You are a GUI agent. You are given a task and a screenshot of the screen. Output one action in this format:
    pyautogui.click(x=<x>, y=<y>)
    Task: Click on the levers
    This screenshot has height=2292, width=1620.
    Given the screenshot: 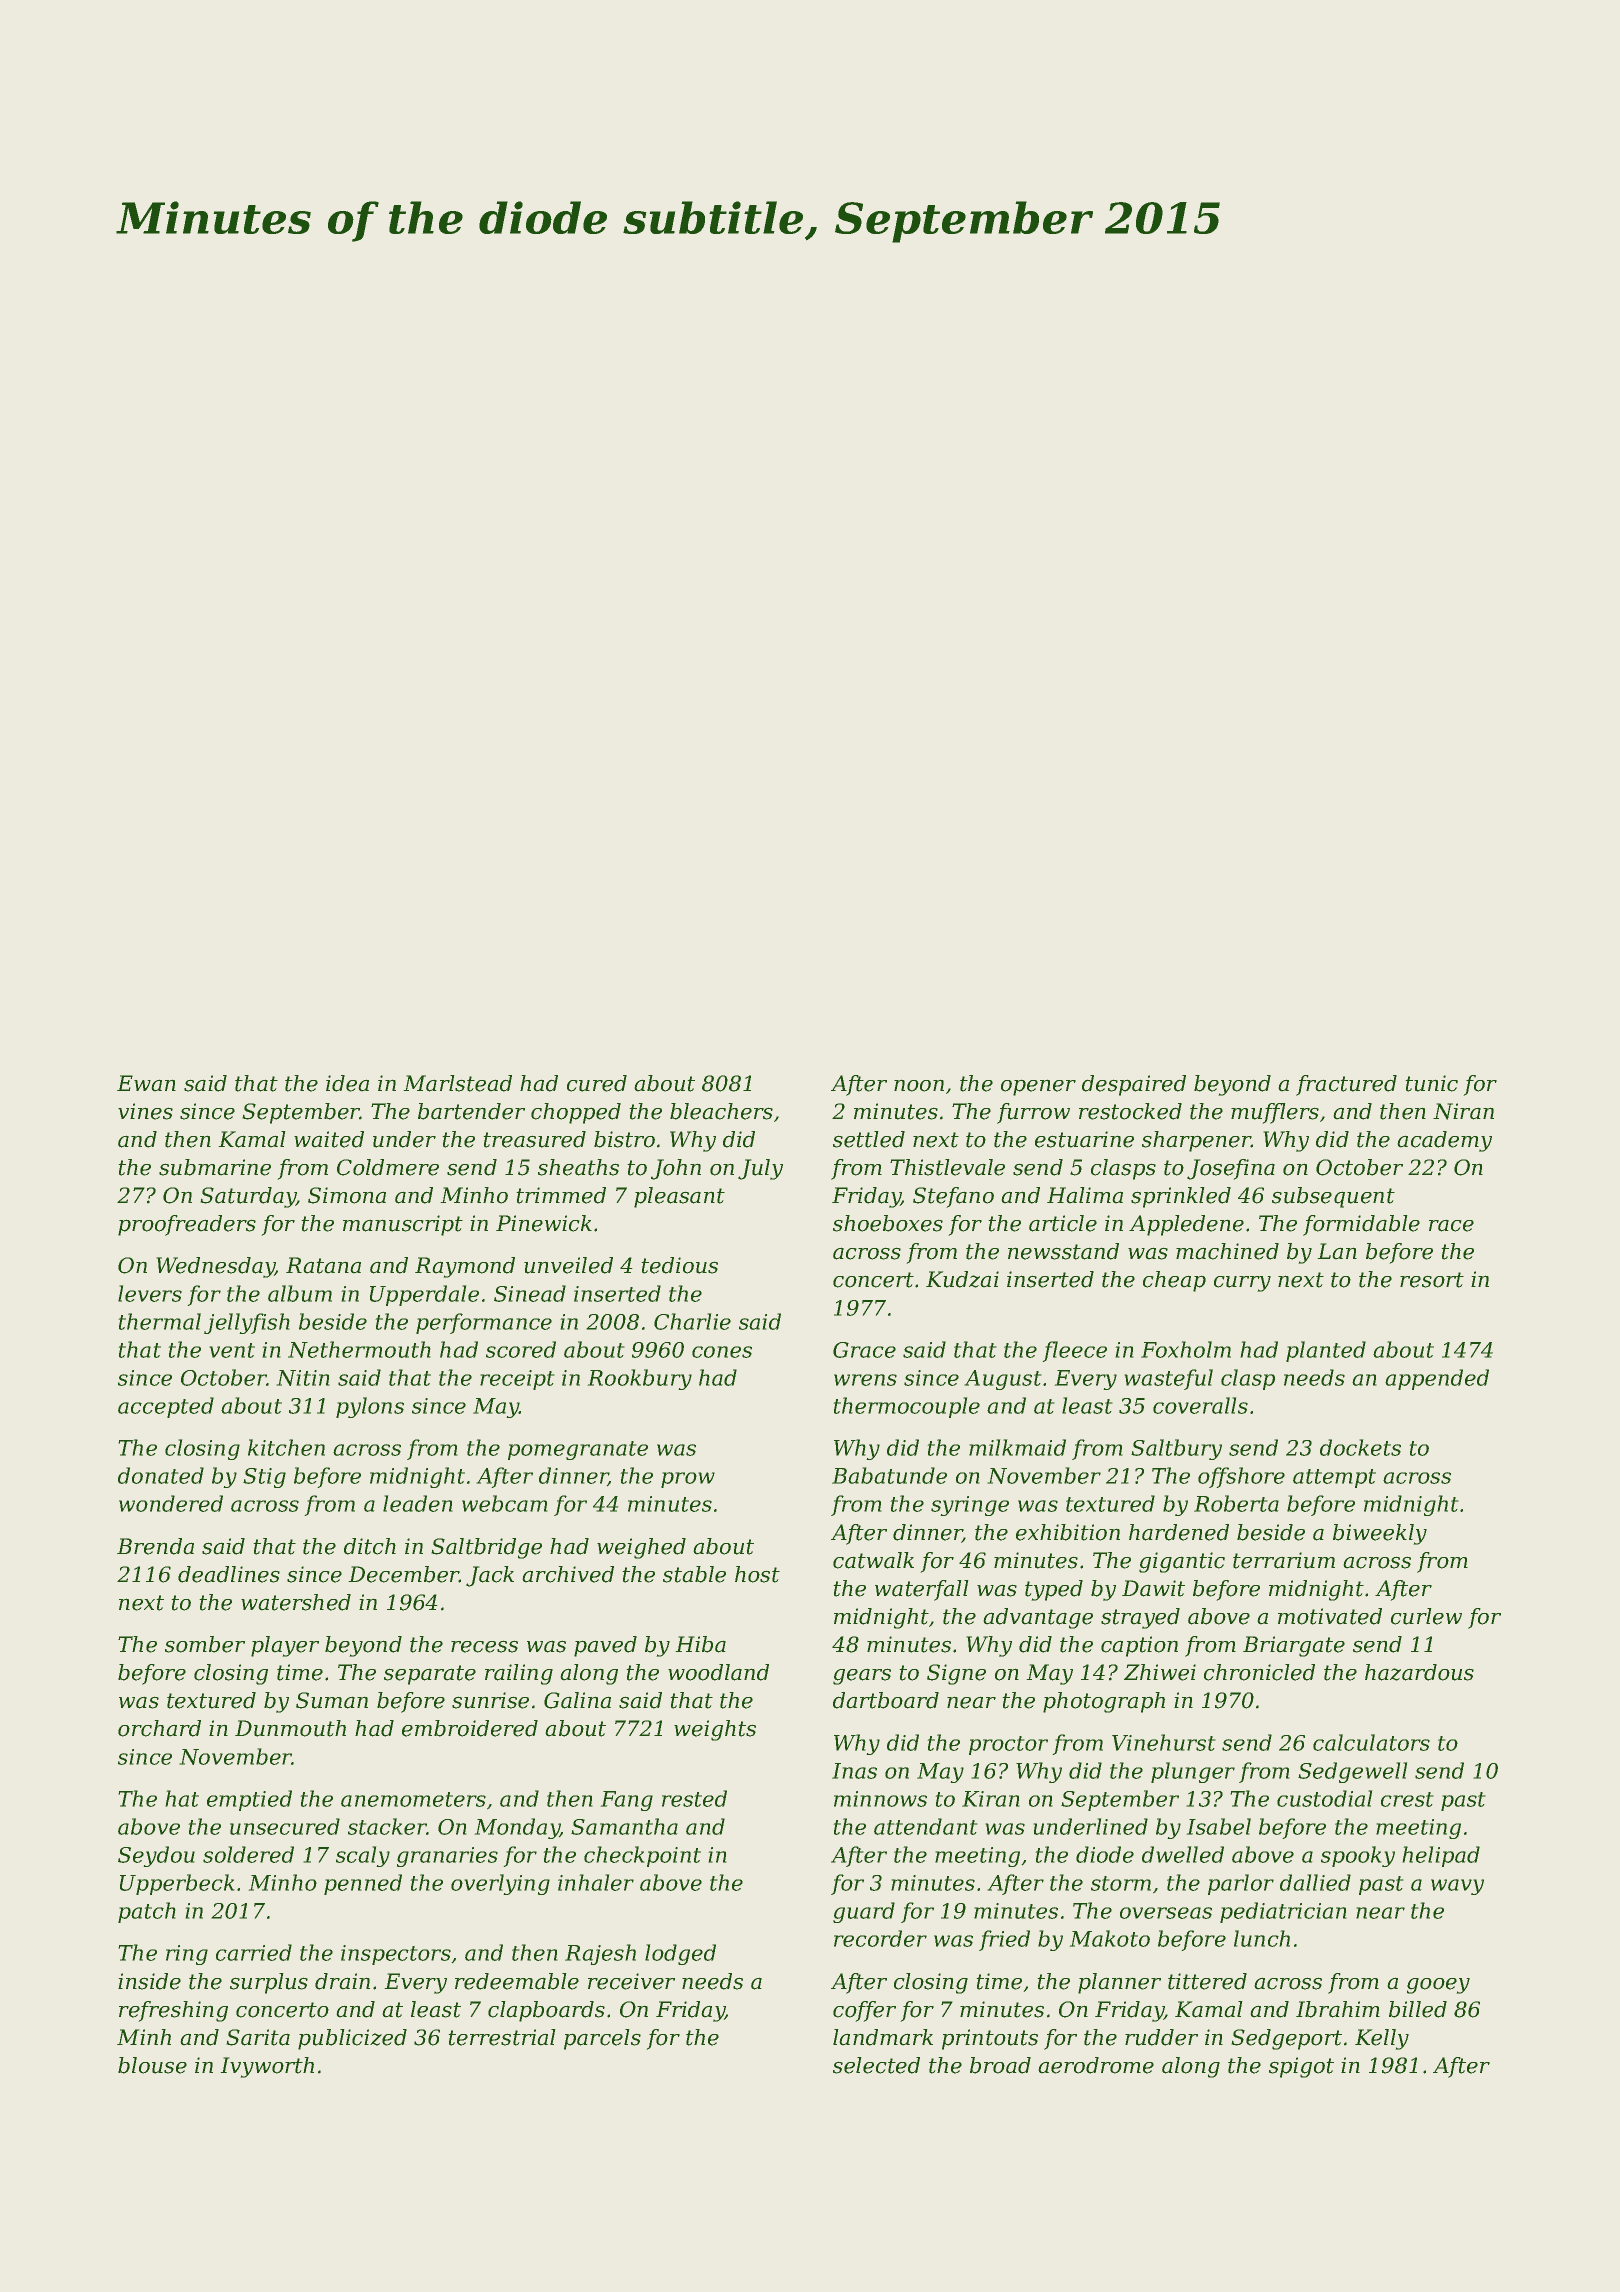 What is the action you would take?
    pyautogui.click(x=150, y=1293)
